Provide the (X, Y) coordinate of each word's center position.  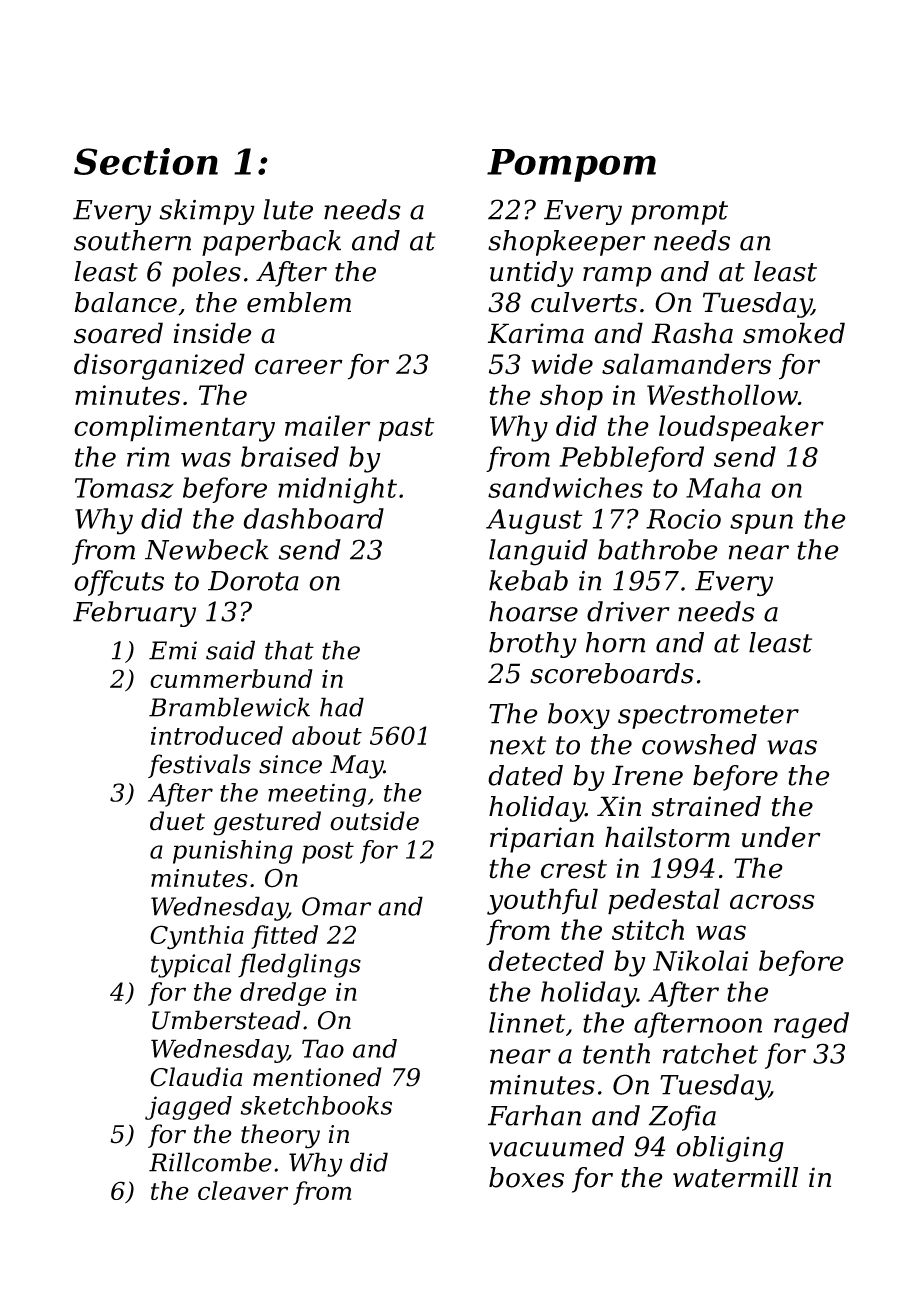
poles (206, 274)
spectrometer (708, 717)
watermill (735, 1177)
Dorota (253, 581)
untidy (531, 274)
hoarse (533, 611)
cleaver (243, 1190)
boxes (526, 1177)
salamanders (686, 364)
